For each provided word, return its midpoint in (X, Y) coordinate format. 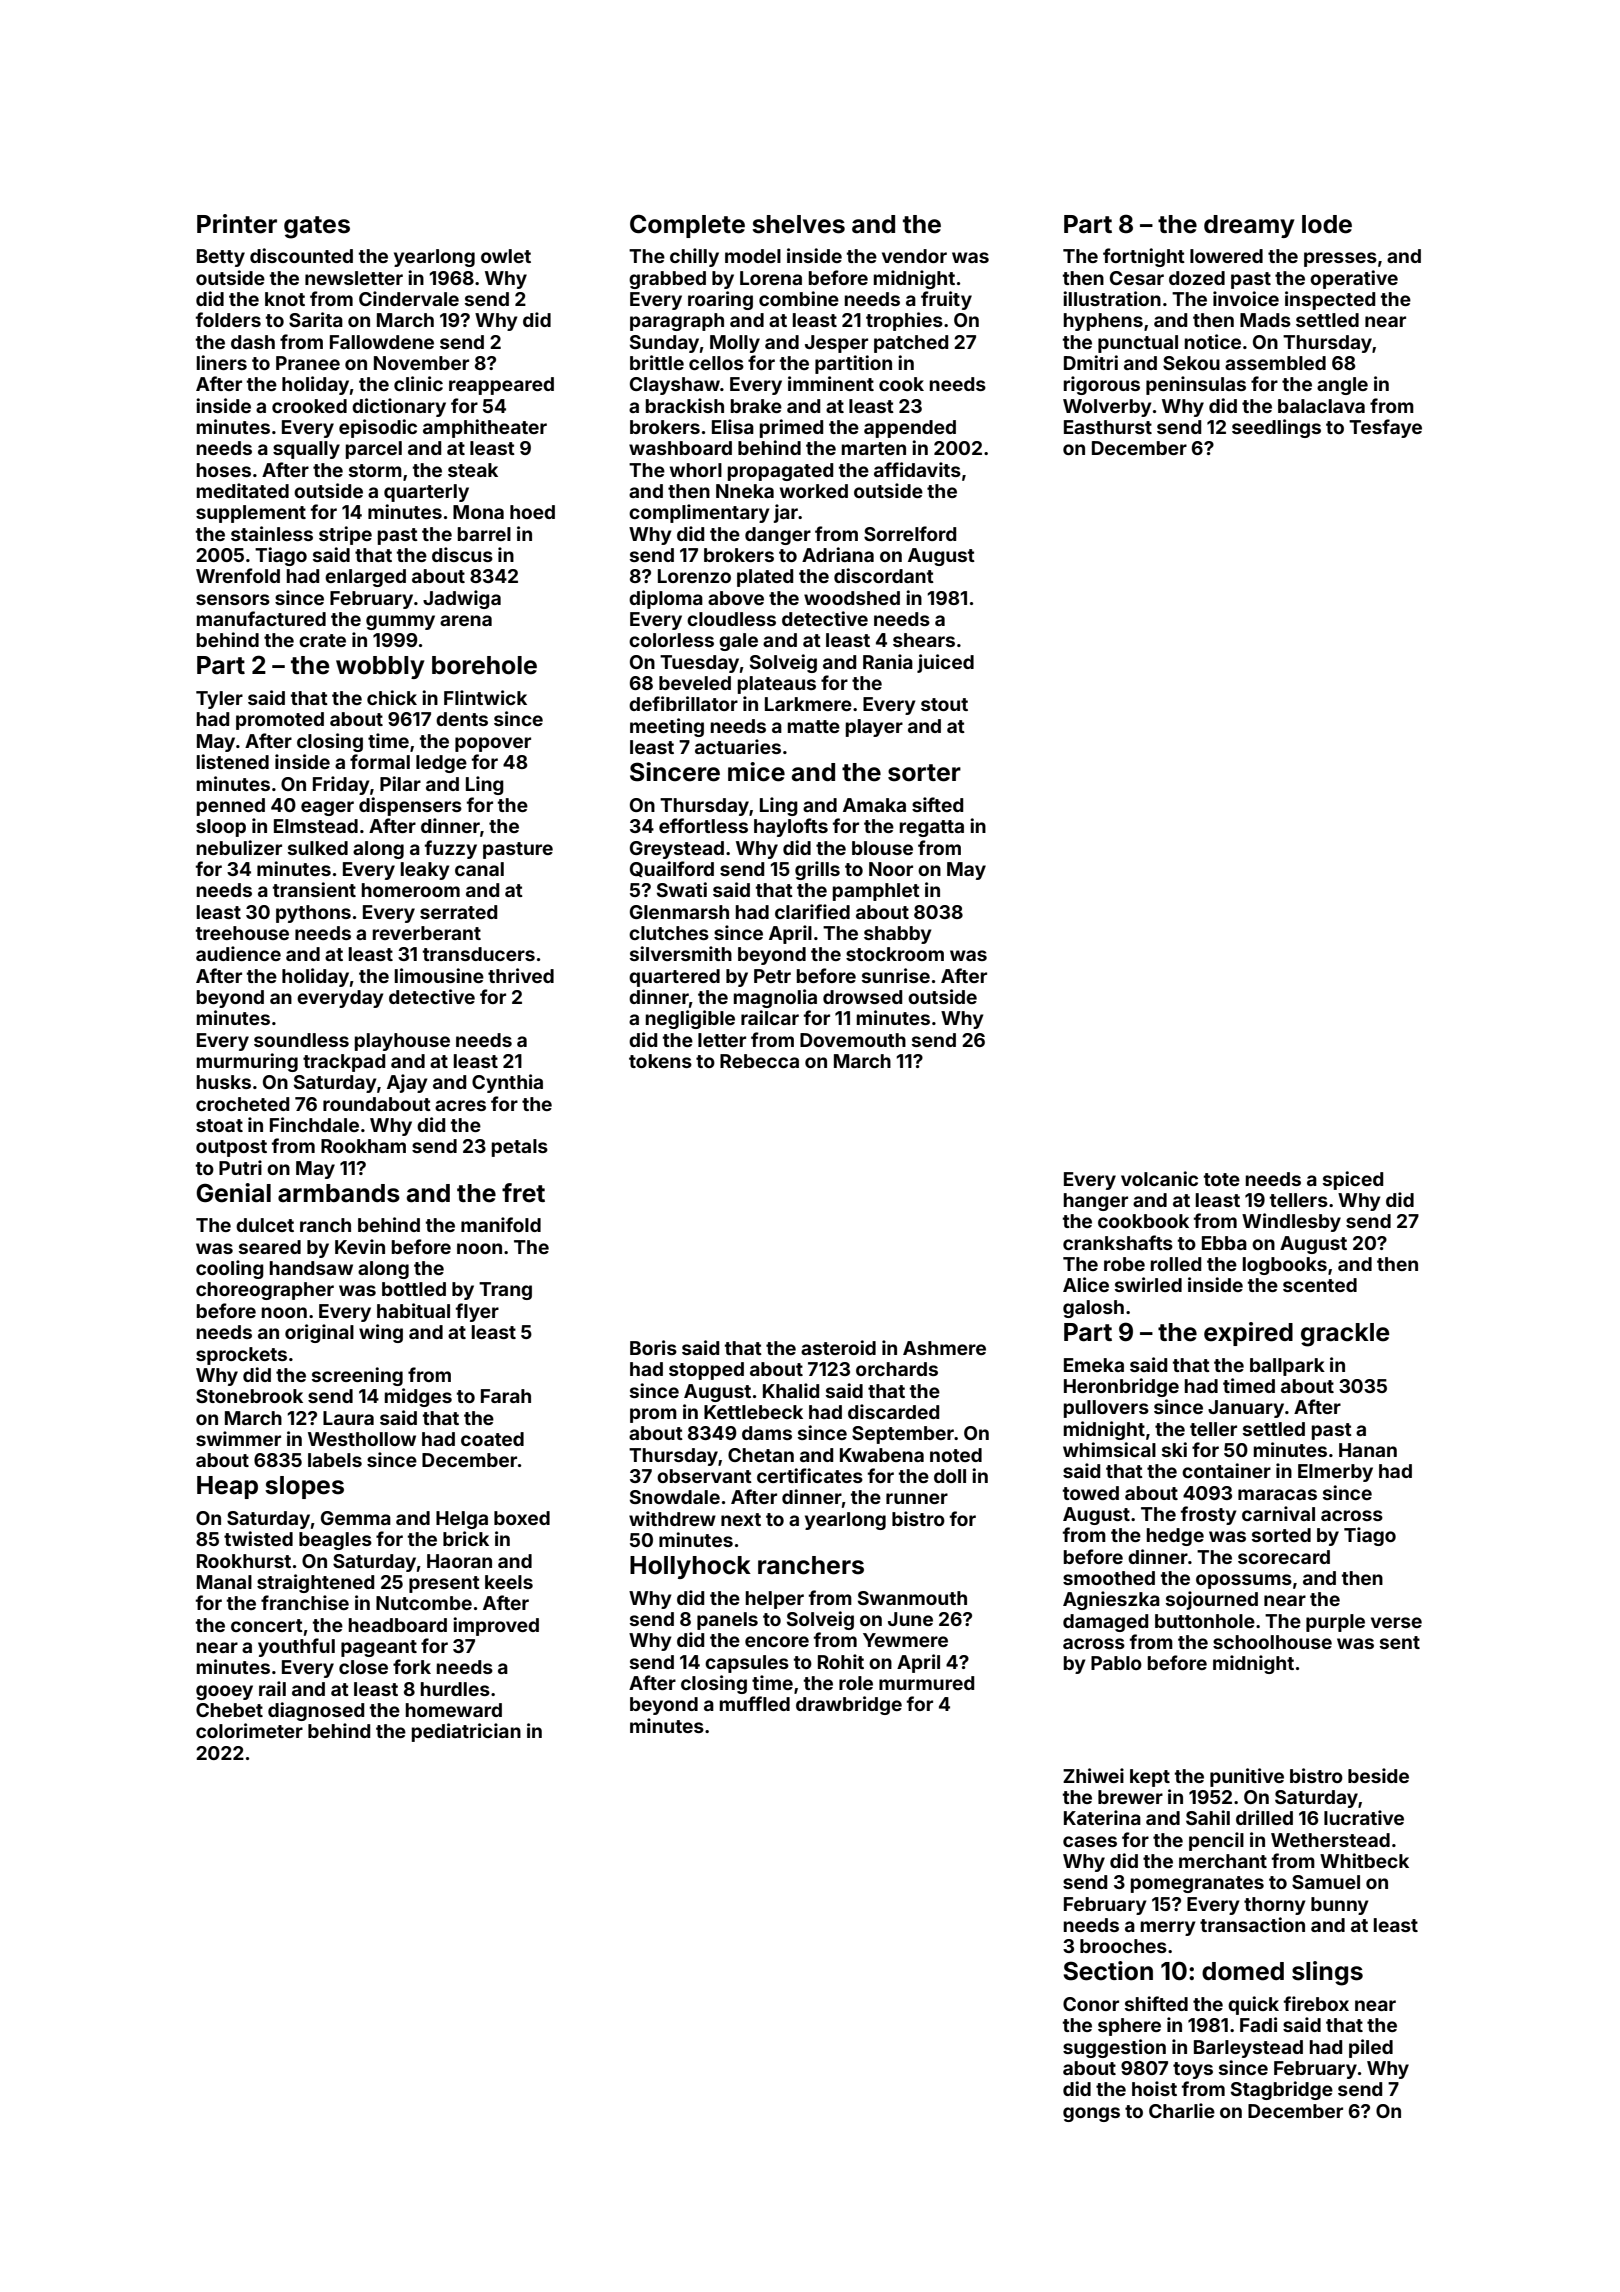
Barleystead (1248, 2049)
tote (1222, 1179)
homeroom (411, 890)
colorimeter (249, 1730)
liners (222, 362)
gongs (1091, 2114)
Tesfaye (1385, 428)
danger (778, 536)
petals (520, 1148)
